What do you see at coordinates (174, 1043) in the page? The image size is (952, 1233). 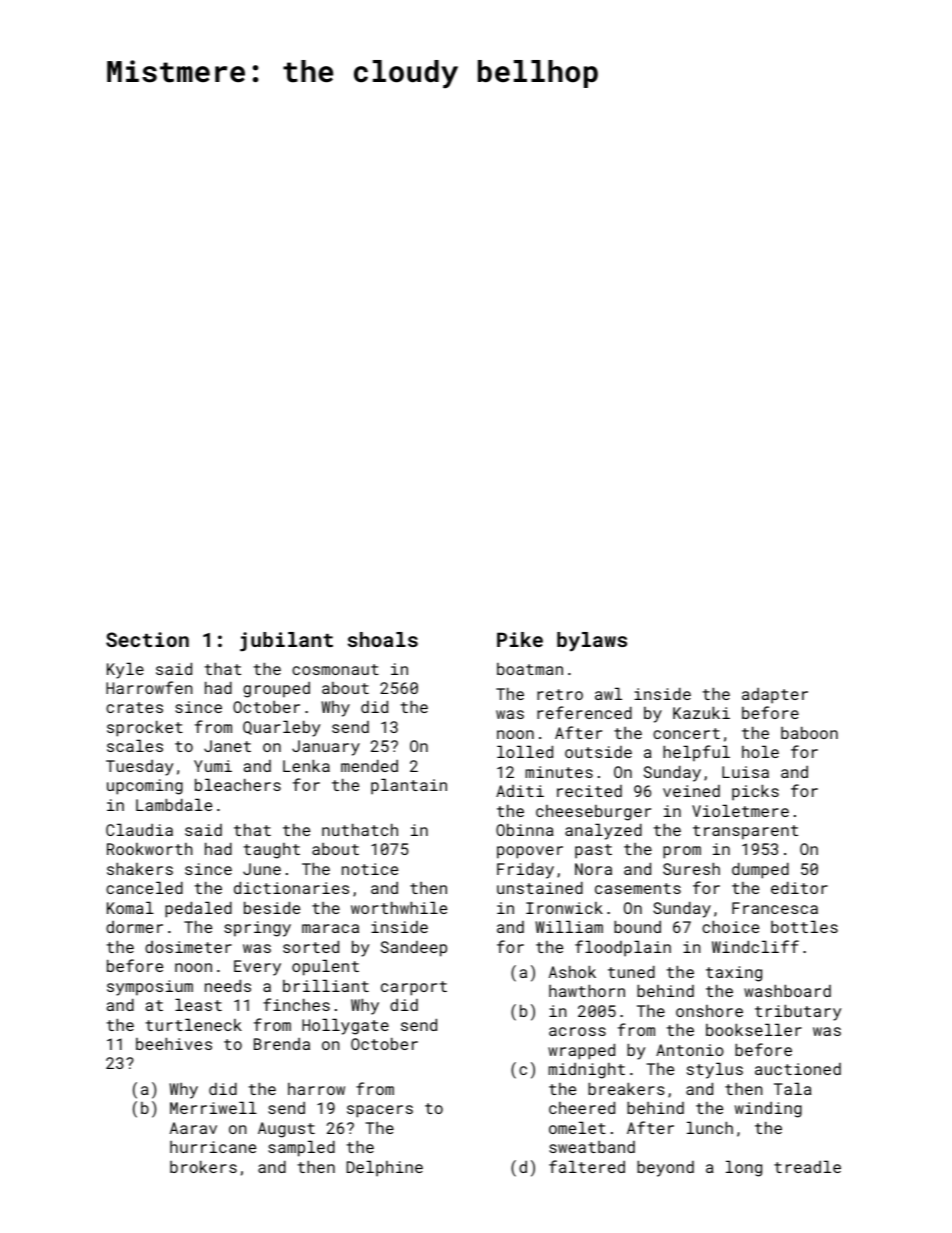 I see `beehives` at bounding box center [174, 1043].
